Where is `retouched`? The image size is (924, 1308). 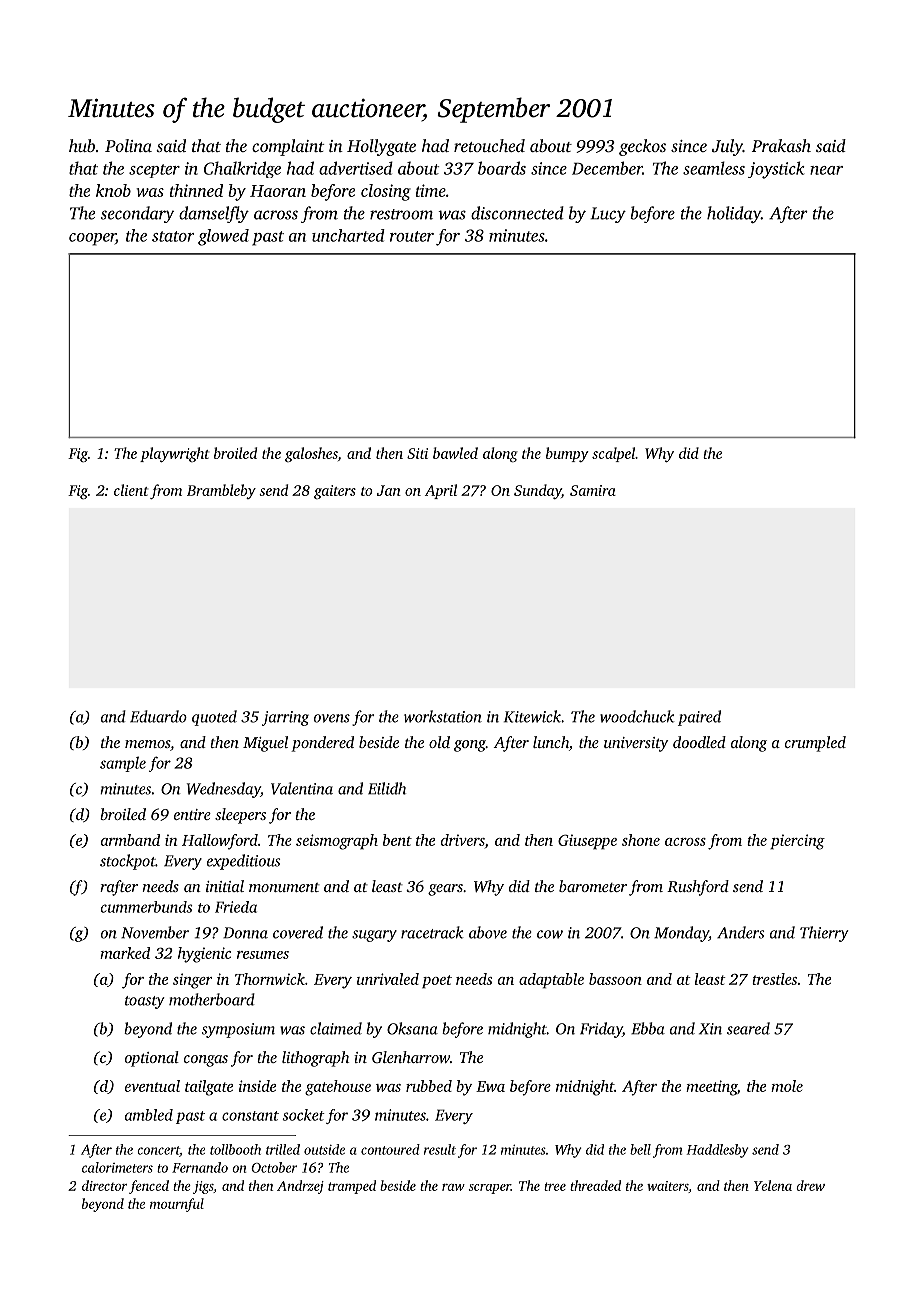 retouched is located at coordinates (489, 145).
